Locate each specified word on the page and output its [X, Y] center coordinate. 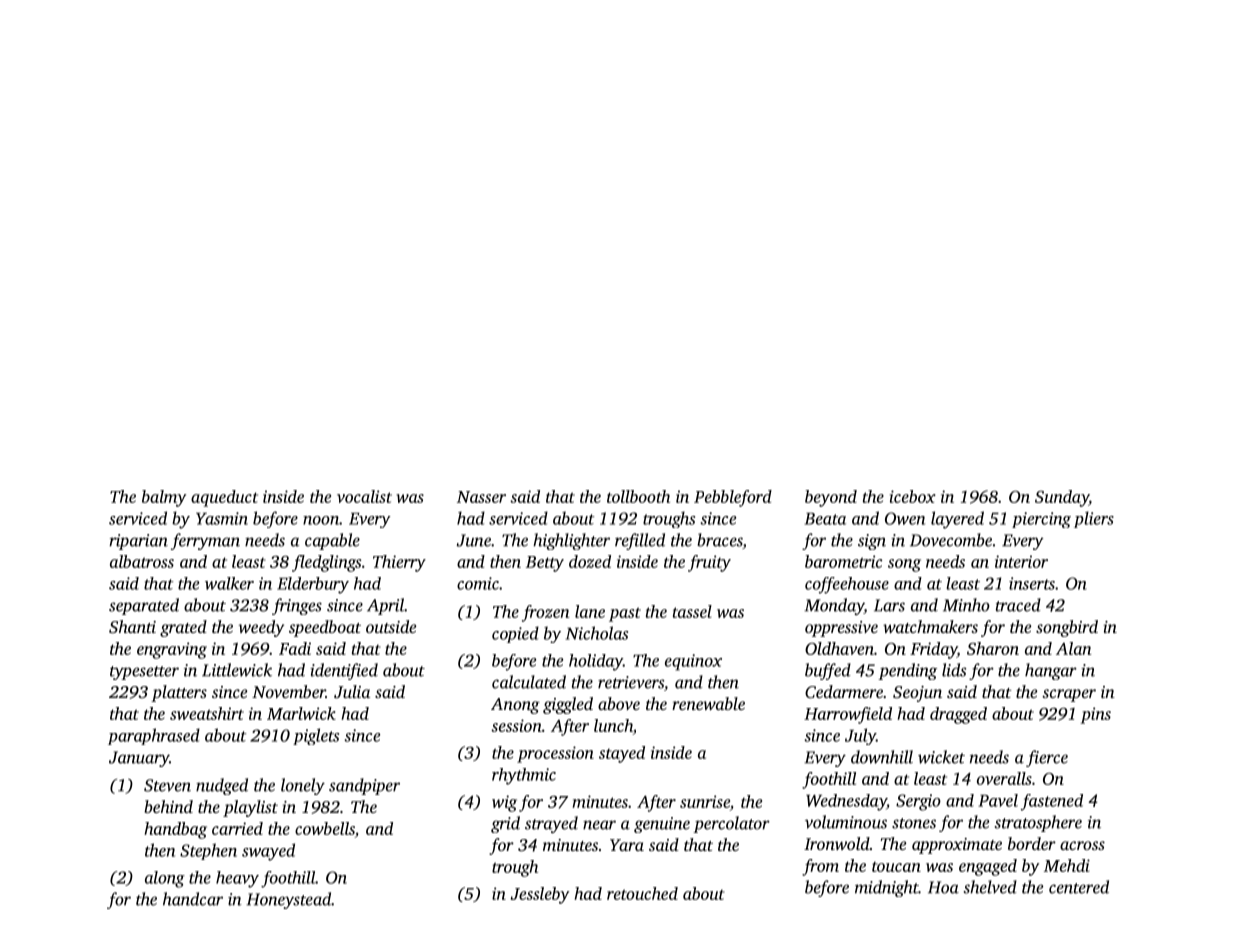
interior [1021, 561]
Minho [966, 605]
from [820, 867]
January [139, 759]
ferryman [205, 541]
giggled [568, 705]
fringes [297, 606]
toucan [896, 867]
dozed [590, 561]
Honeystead [288, 900]
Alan [1073, 648]
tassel [692, 611]
